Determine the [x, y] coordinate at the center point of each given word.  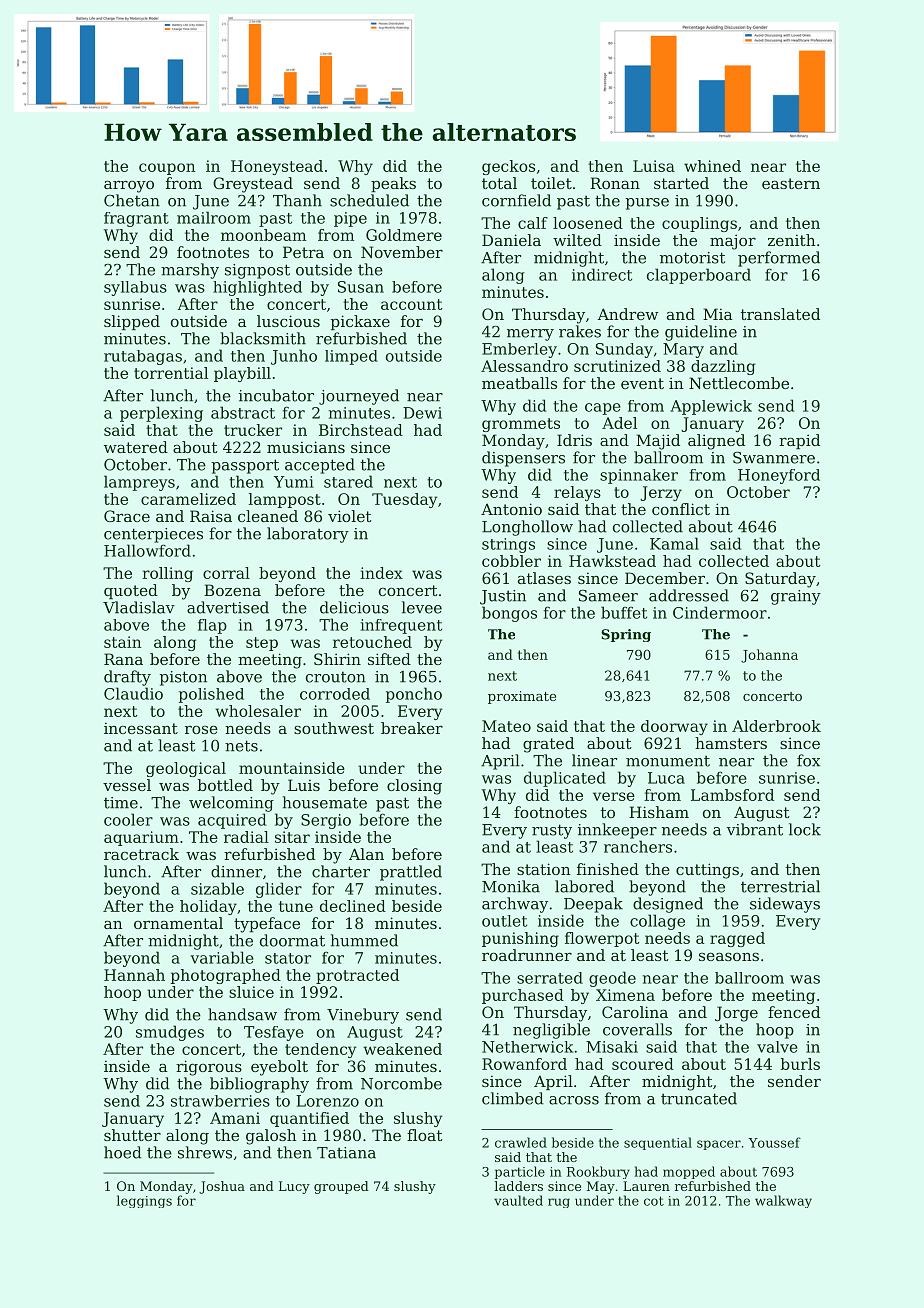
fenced [794, 1012]
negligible [551, 1031]
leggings [144, 1201]
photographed [226, 976]
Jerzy [661, 493]
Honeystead [277, 167]
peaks [393, 184]
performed [779, 259]
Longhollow [527, 528]
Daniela [511, 240]
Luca [666, 778]
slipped [132, 322]
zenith [791, 240]
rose [201, 729]
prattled [411, 873]
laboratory [308, 535]
